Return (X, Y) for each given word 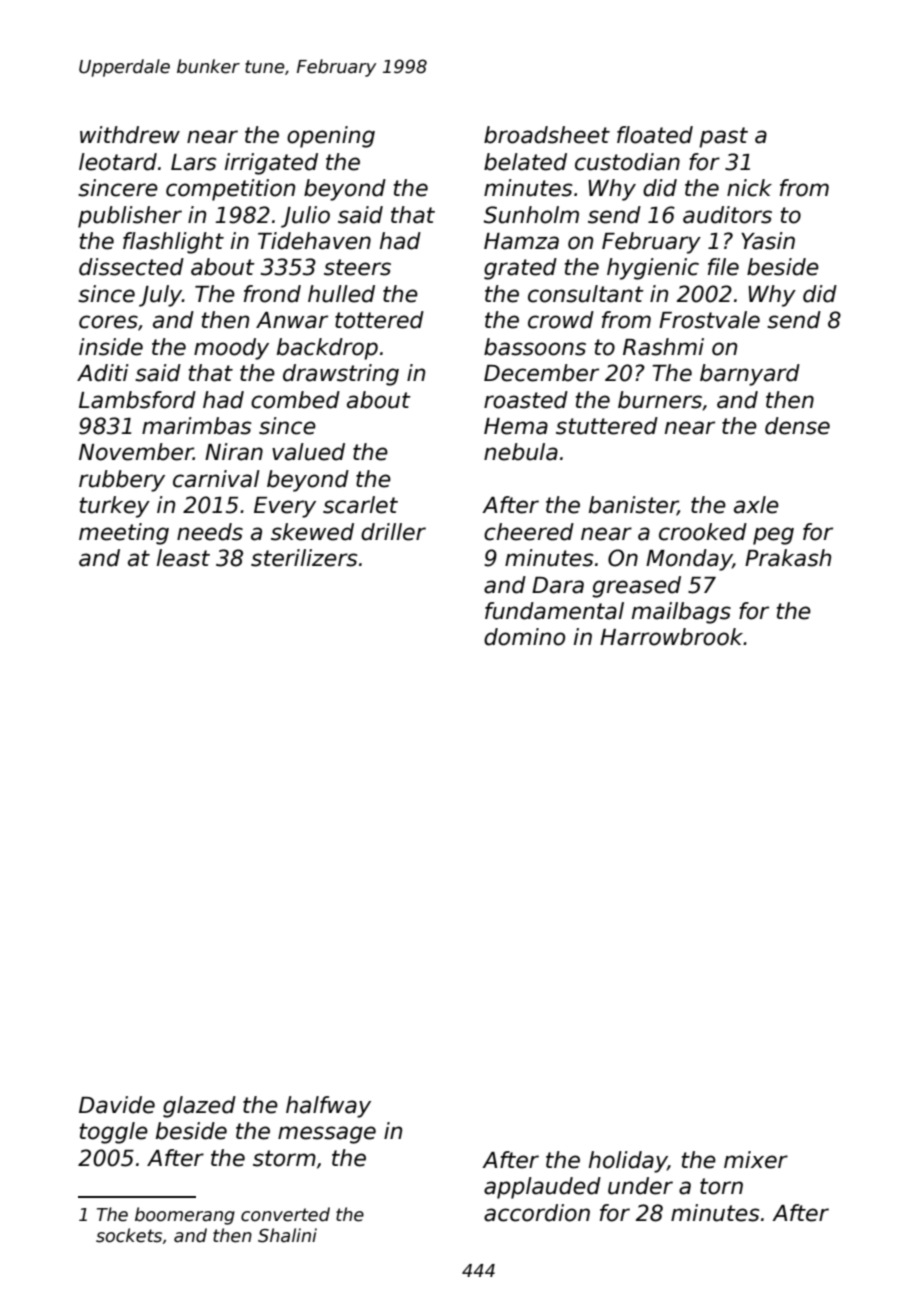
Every (285, 507)
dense (797, 426)
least (183, 558)
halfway (328, 1107)
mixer (756, 1160)
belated (525, 162)
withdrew (130, 135)
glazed (199, 1107)
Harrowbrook (672, 637)
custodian (627, 162)
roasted (526, 400)
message (327, 1135)
